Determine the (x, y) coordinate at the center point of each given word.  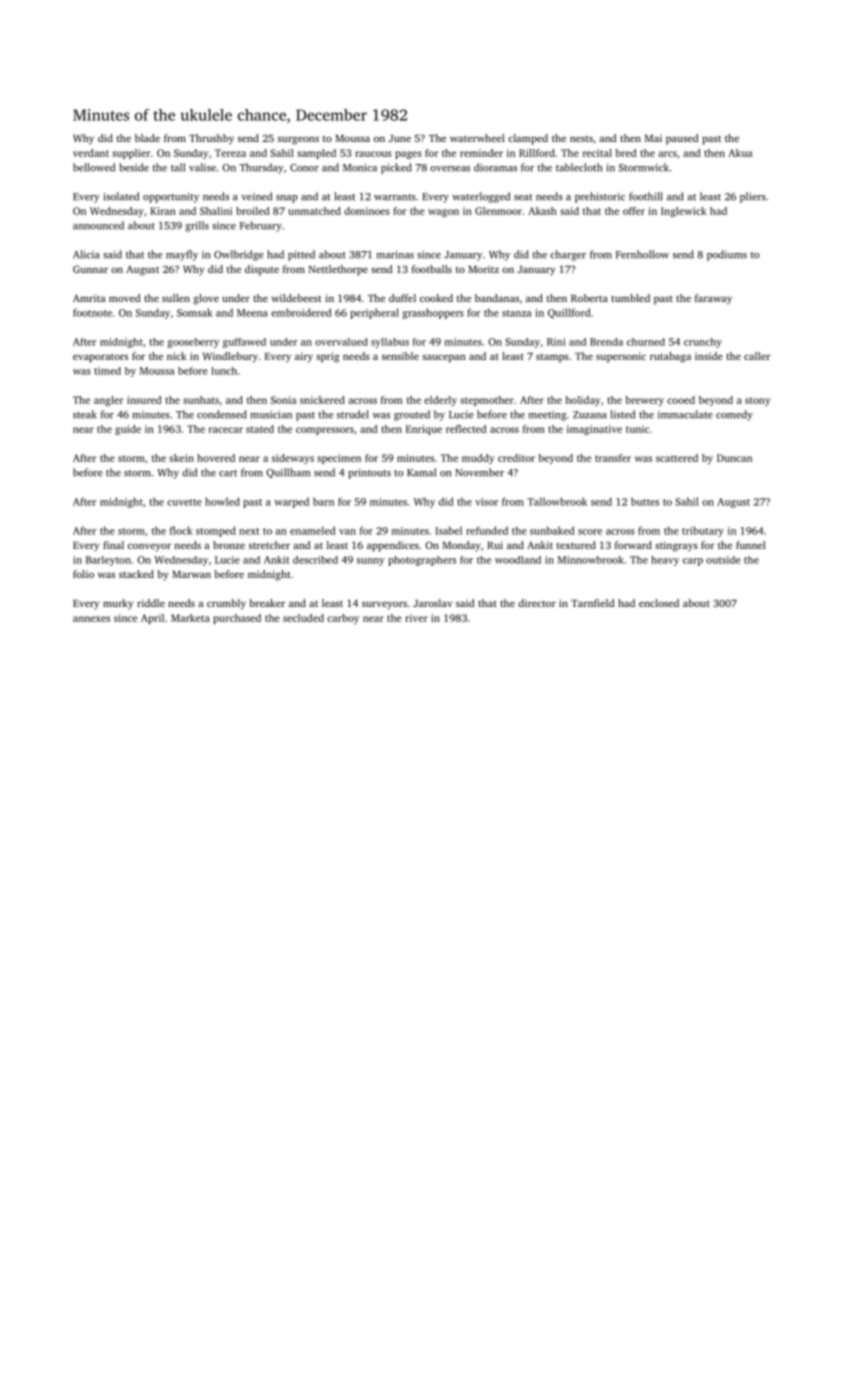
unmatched (315, 211)
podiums (727, 255)
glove (206, 299)
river (416, 618)
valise (202, 167)
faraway (713, 299)
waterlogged (481, 197)
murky (118, 604)
